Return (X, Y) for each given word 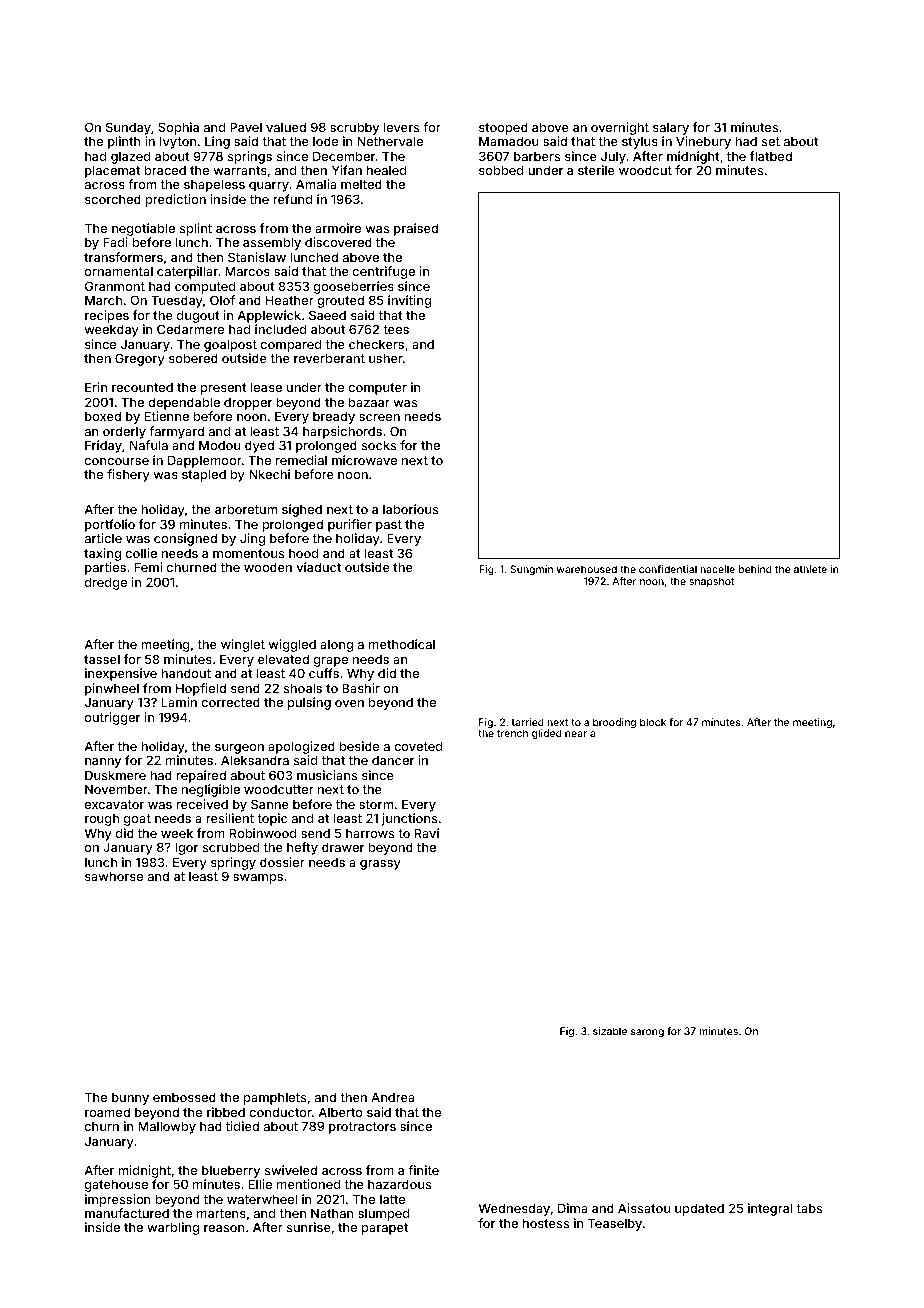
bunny (130, 1098)
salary (671, 128)
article (103, 538)
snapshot (711, 582)
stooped (503, 128)
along (336, 645)
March (103, 300)
